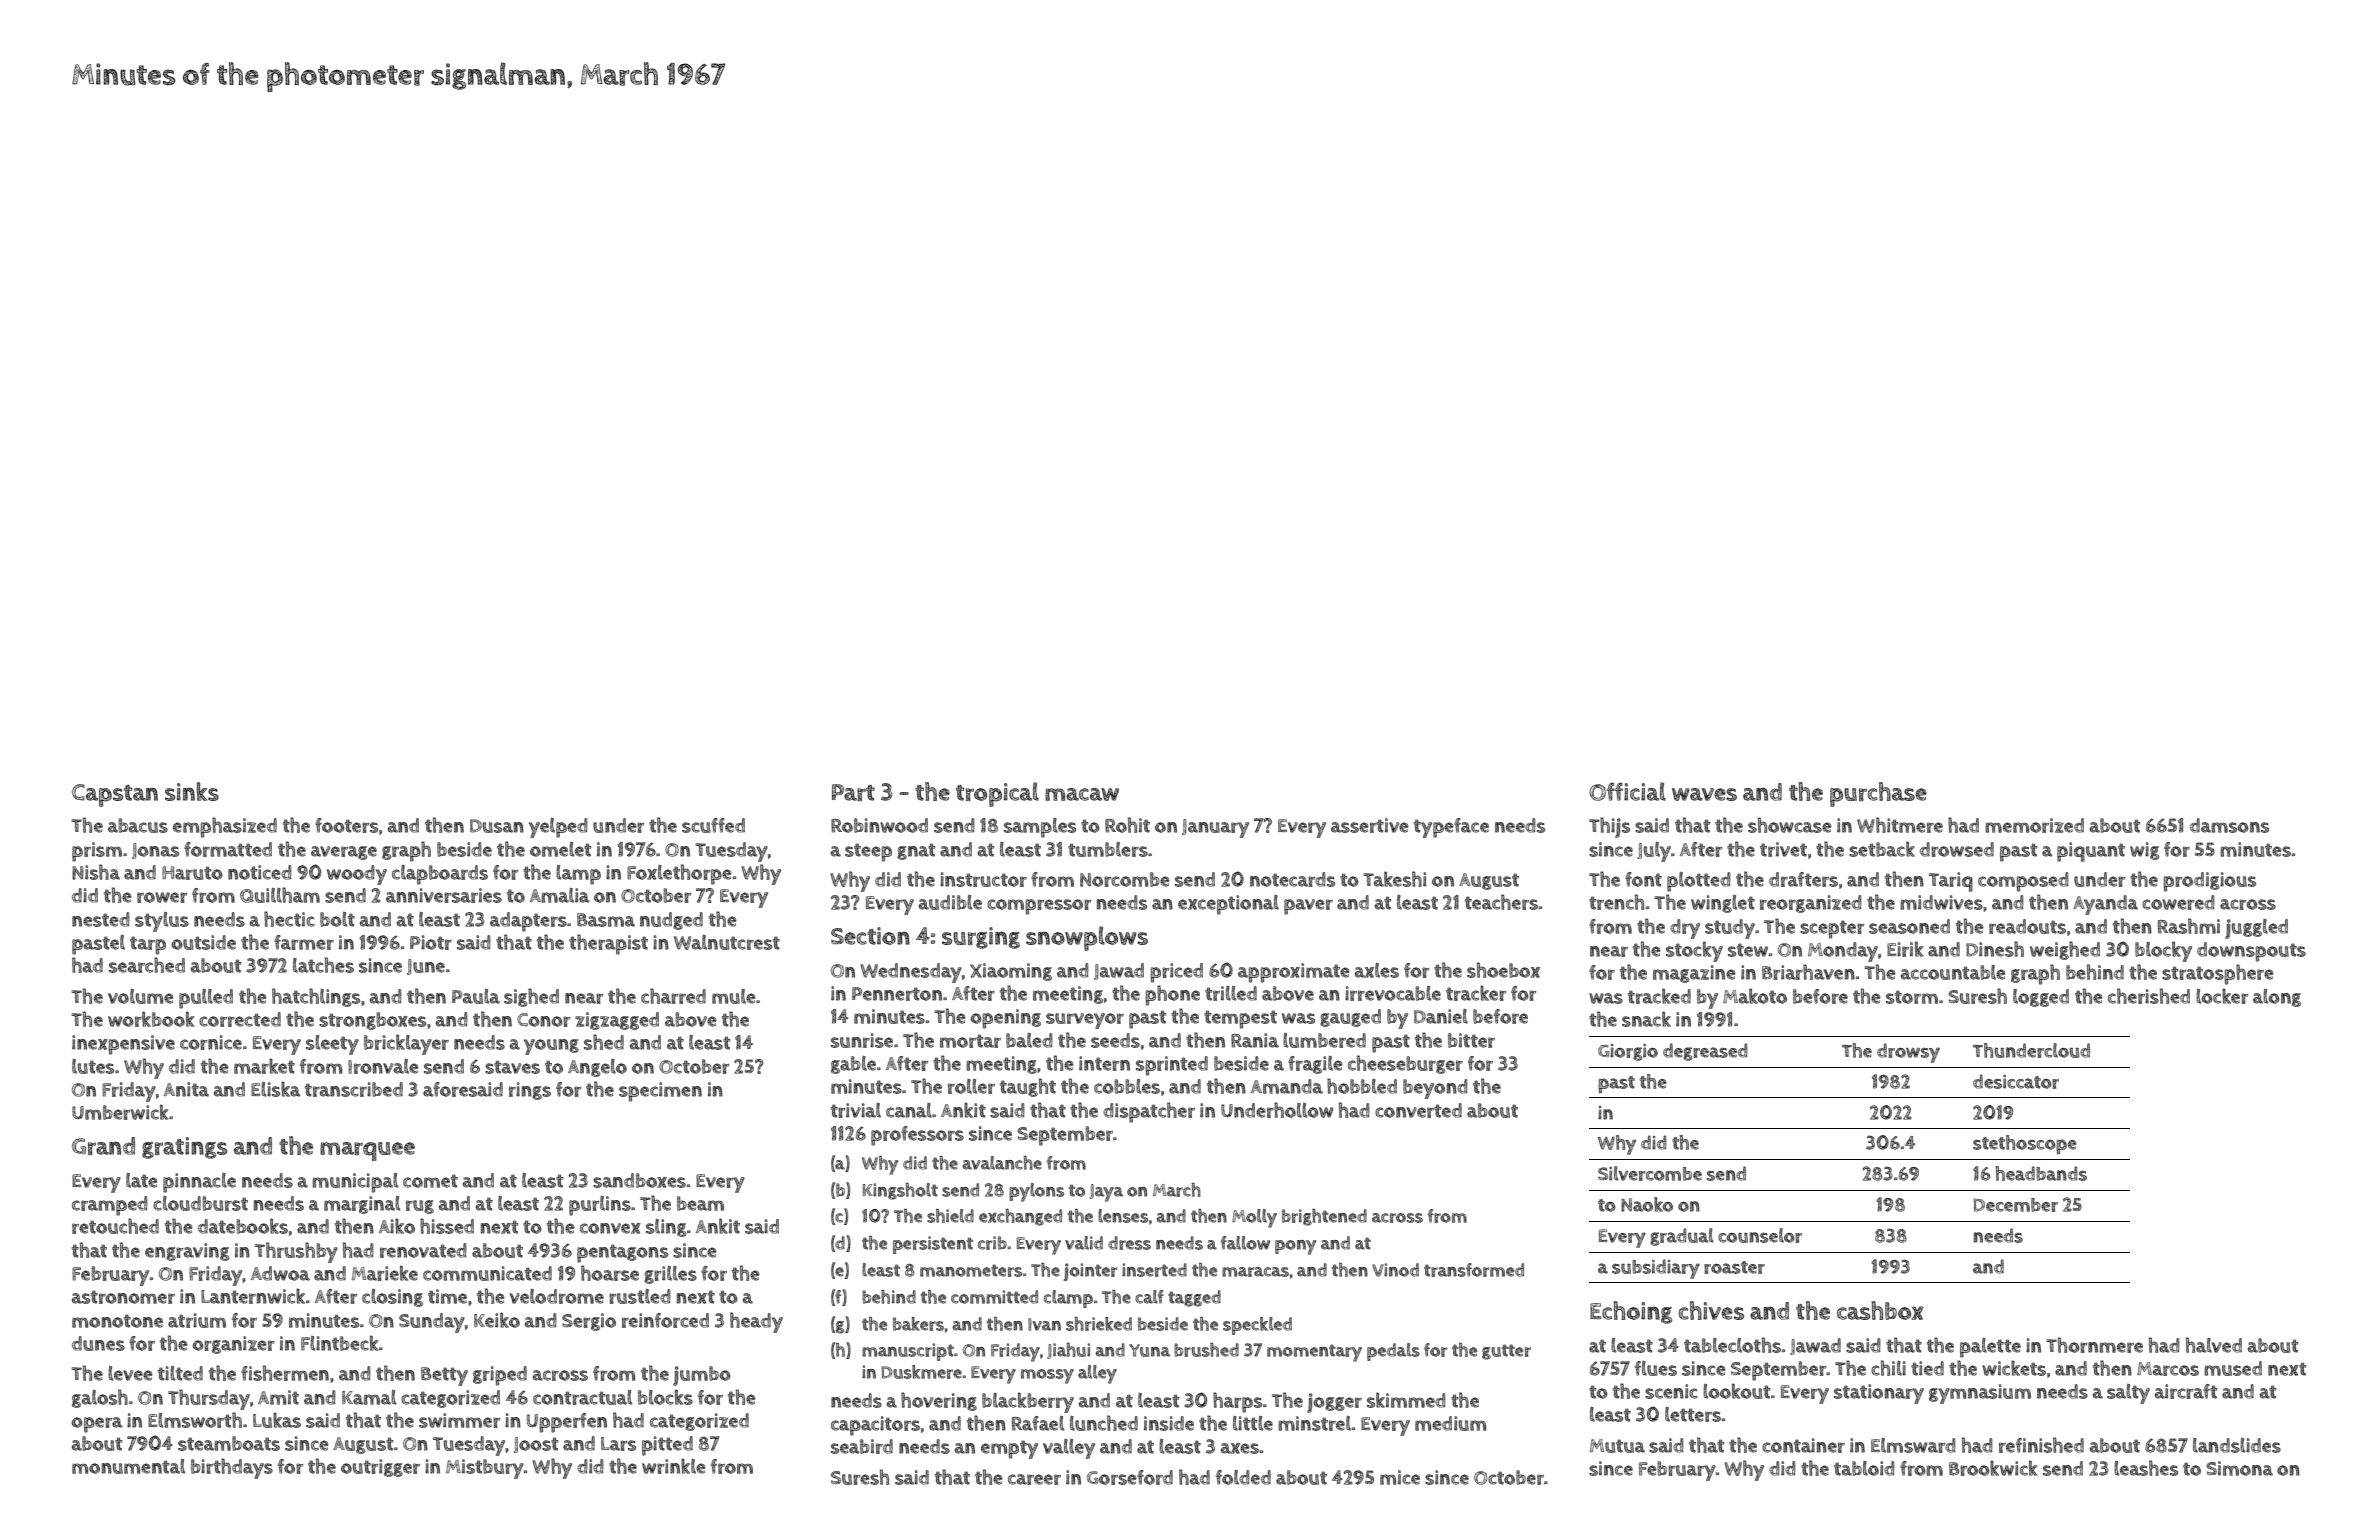 This screenshot has height=1540, width=2380. What do you see at coordinates (1154, 1270) in the screenshot?
I see `inserted` at bounding box center [1154, 1270].
